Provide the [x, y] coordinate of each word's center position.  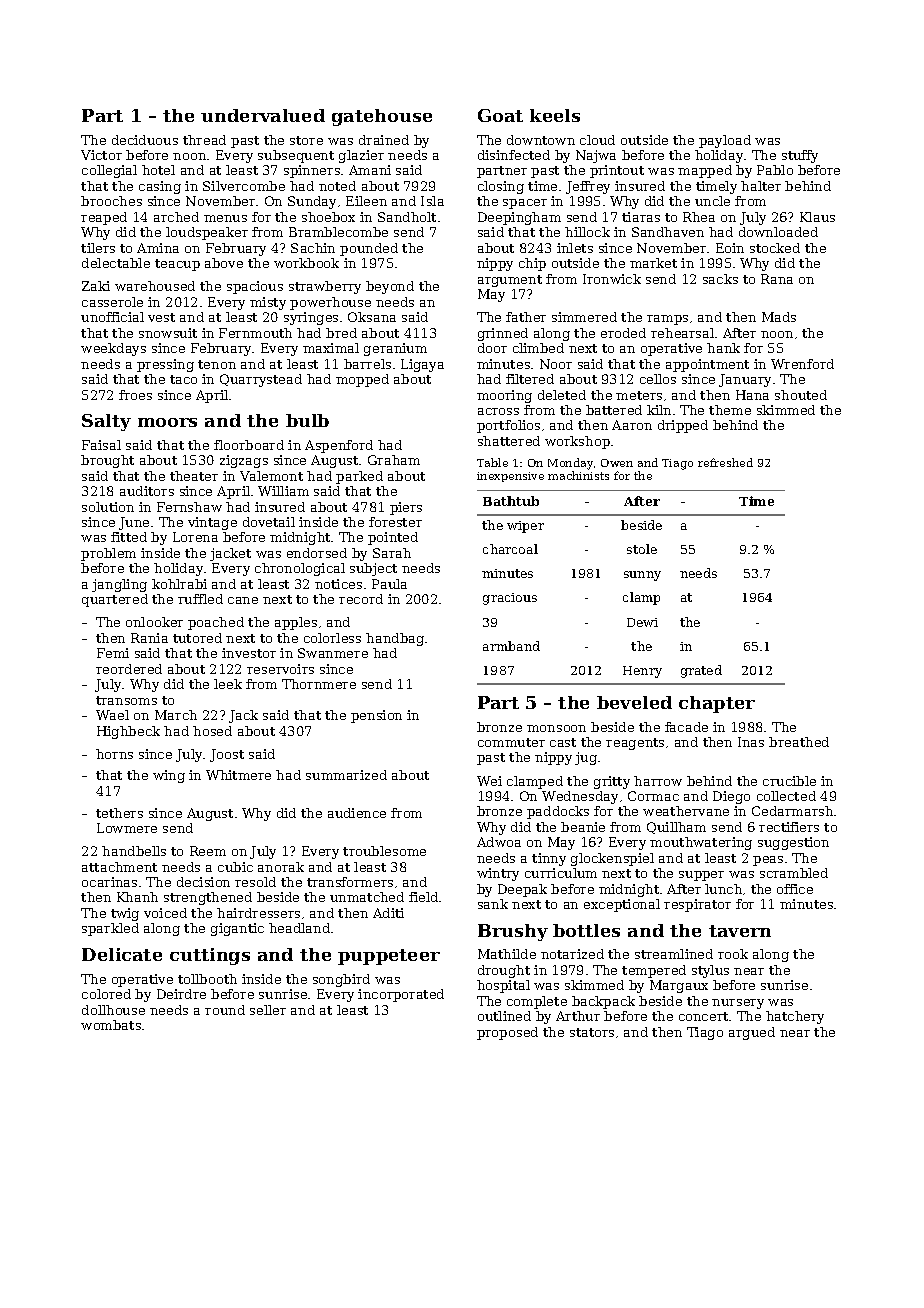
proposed [507, 1033]
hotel [158, 170]
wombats [111, 1025]
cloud [597, 140]
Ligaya [422, 365]
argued [752, 1033]
